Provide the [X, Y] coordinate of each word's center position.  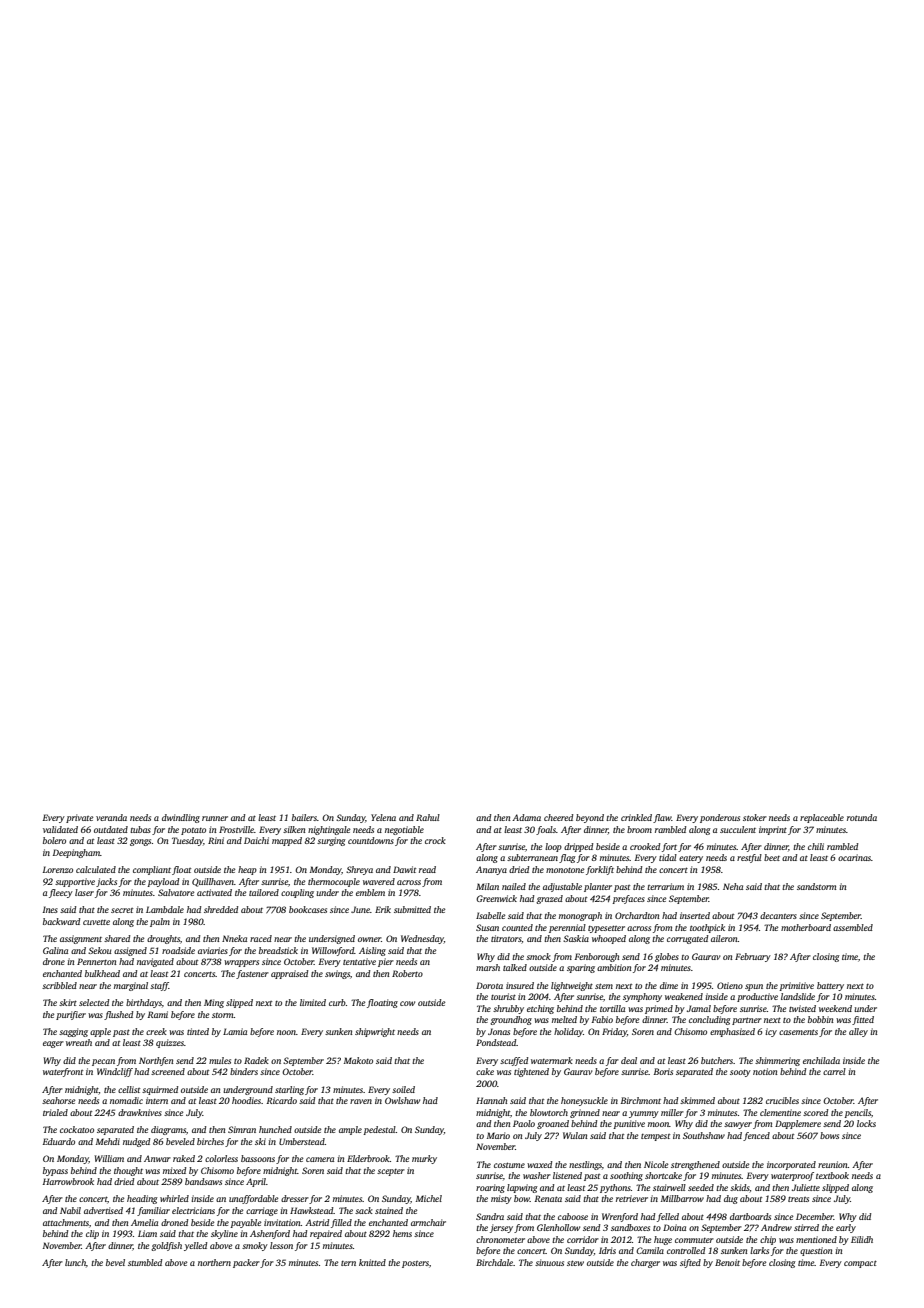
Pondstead [496, 1042]
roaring [490, 1188]
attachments [66, 1222]
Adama [526, 817]
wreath [79, 1042]
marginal [131, 986]
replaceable [822, 818]
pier [386, 962]
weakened [684, 996]
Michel [429, 1198]
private [79, 818]
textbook [832, 1175]
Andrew [776, 1227]
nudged [136, 1142]
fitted [863, 1020]
